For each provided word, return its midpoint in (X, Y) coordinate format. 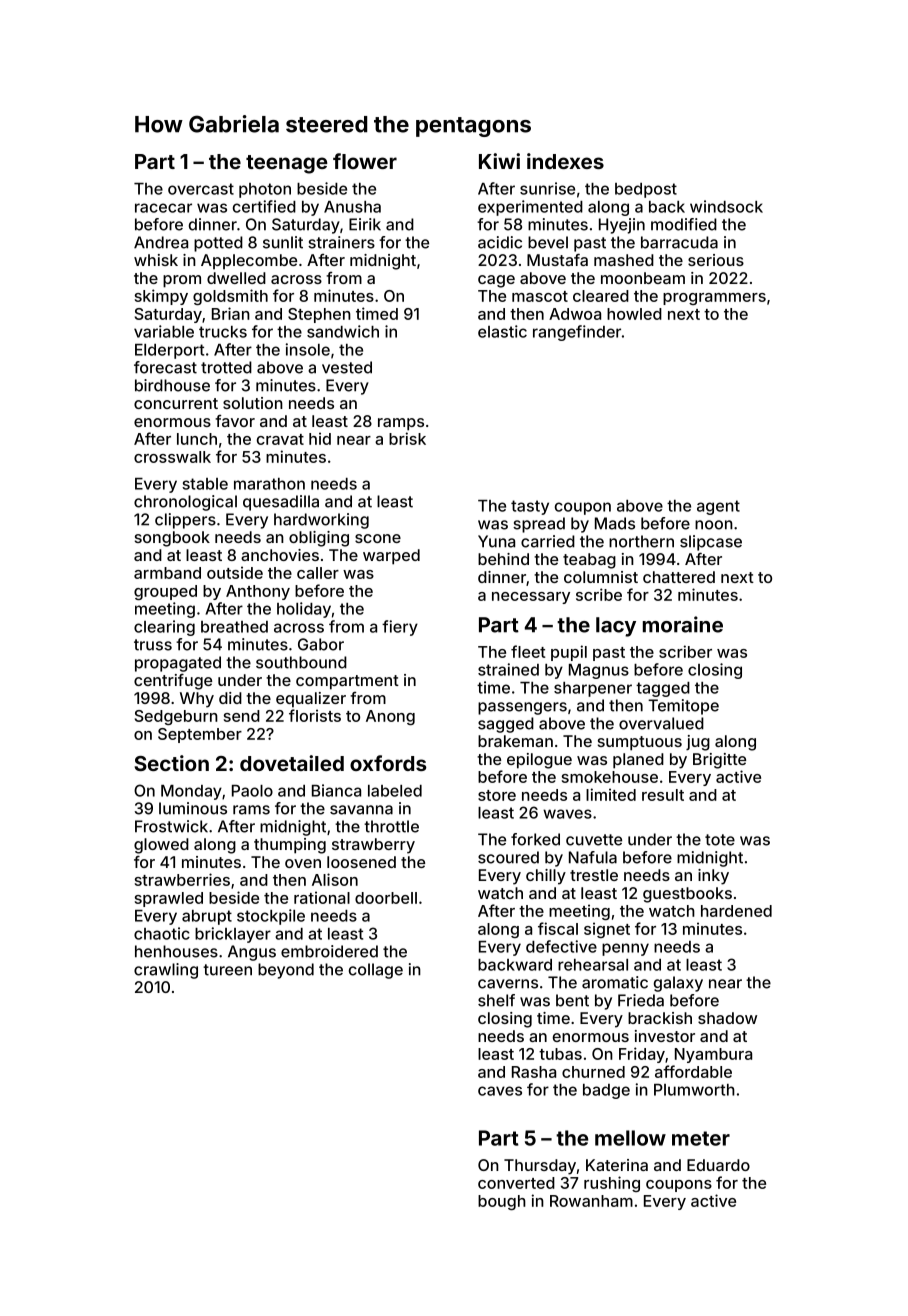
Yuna (496, 541)
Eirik (365, 224)
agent (718, 507)
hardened (736, 911)
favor (235, 421)
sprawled (169, 899)
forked (535, 839)
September (200, 735)
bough (502, 1202)
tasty (530, 507)
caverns (508, 984)
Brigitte (719, 761)
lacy (616, 627)
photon (265, 190)
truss (153, 645)
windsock (726, 206)
